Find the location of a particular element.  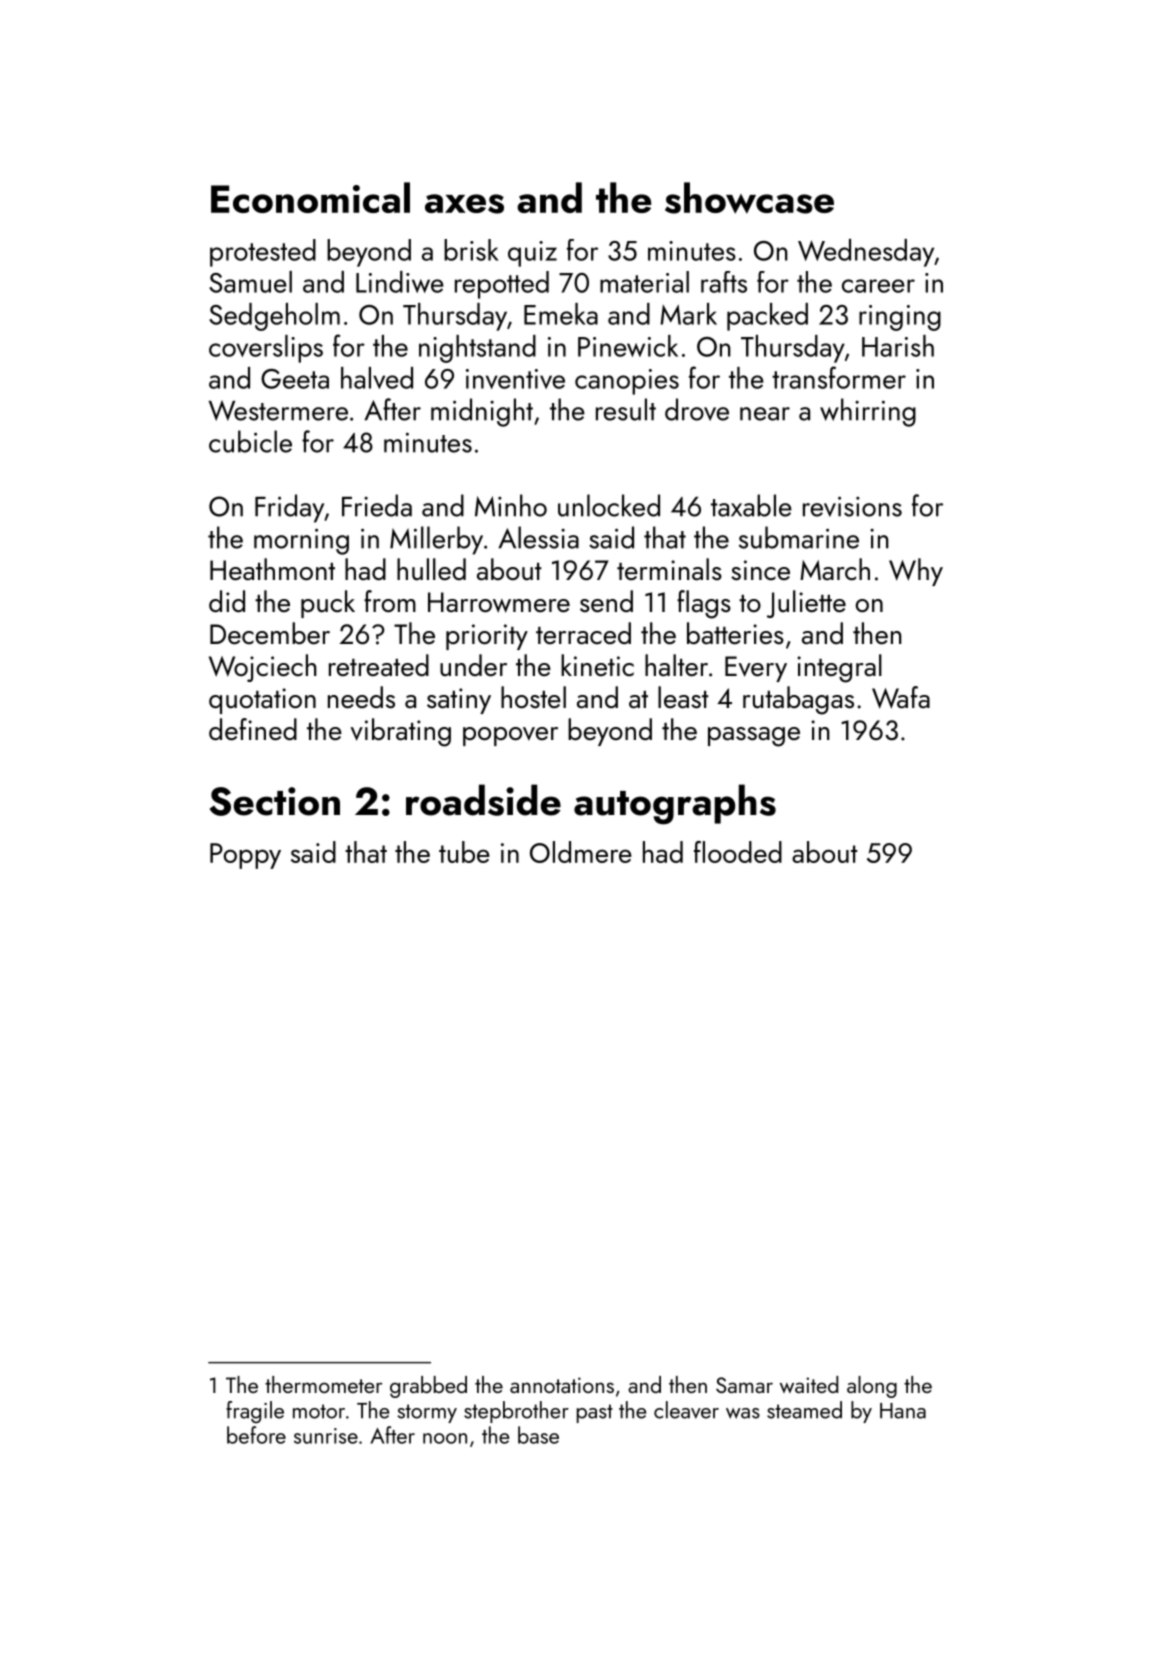

career is located at coordinates (878, 286).
